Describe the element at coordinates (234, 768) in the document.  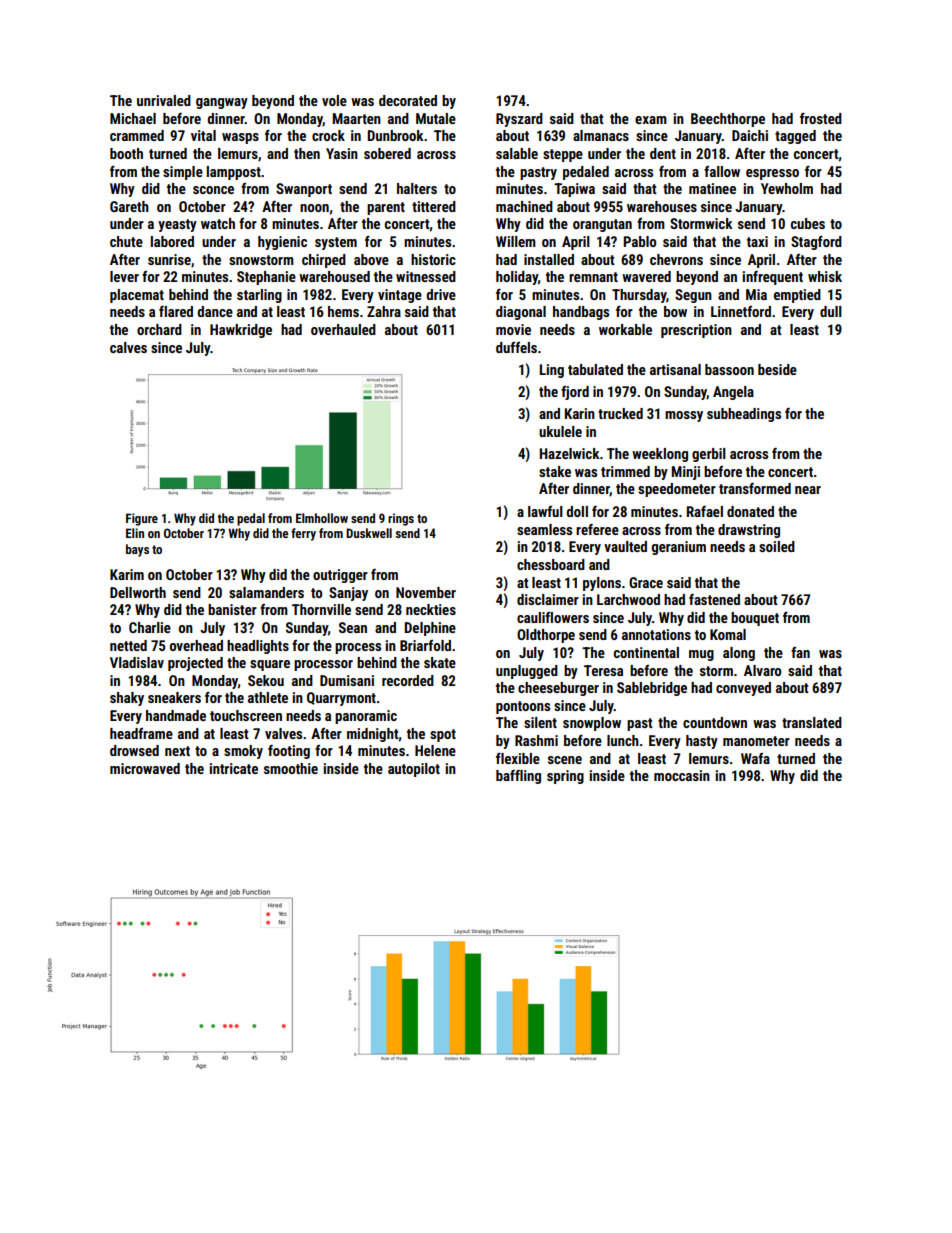
I see `intricate` at that location.
